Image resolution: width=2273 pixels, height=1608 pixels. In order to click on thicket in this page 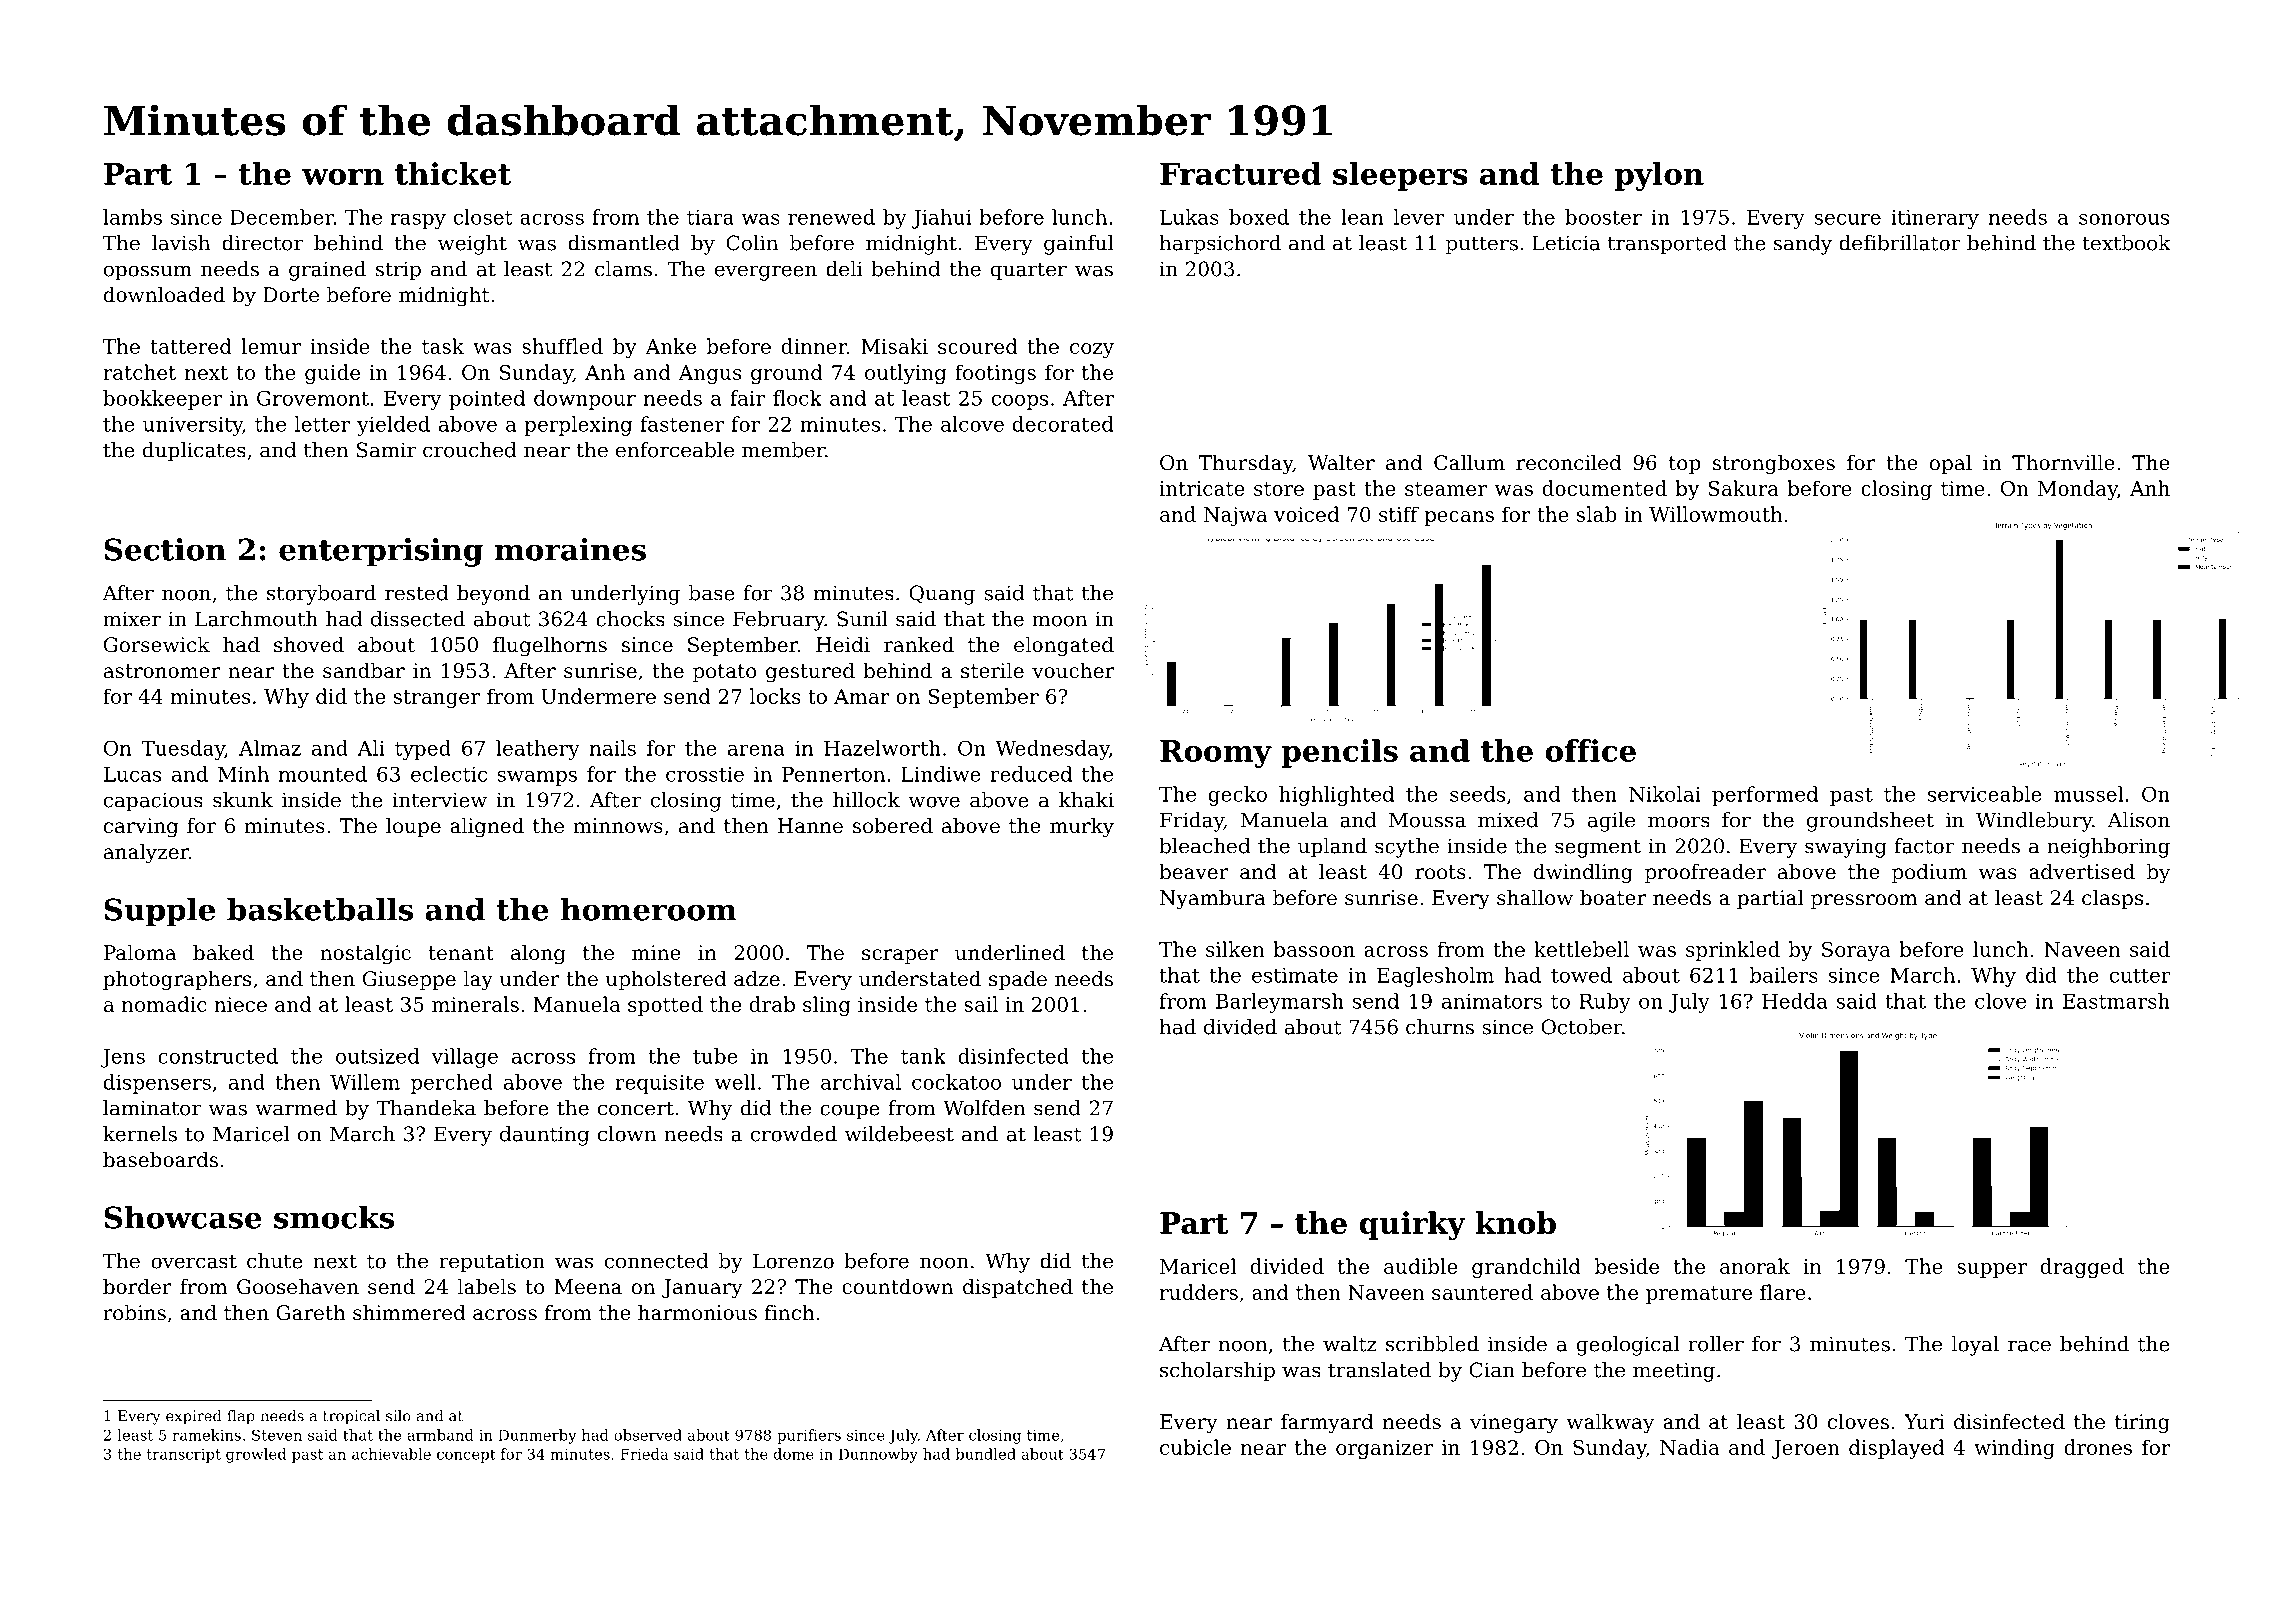, I will do `click(453, 173)`.
